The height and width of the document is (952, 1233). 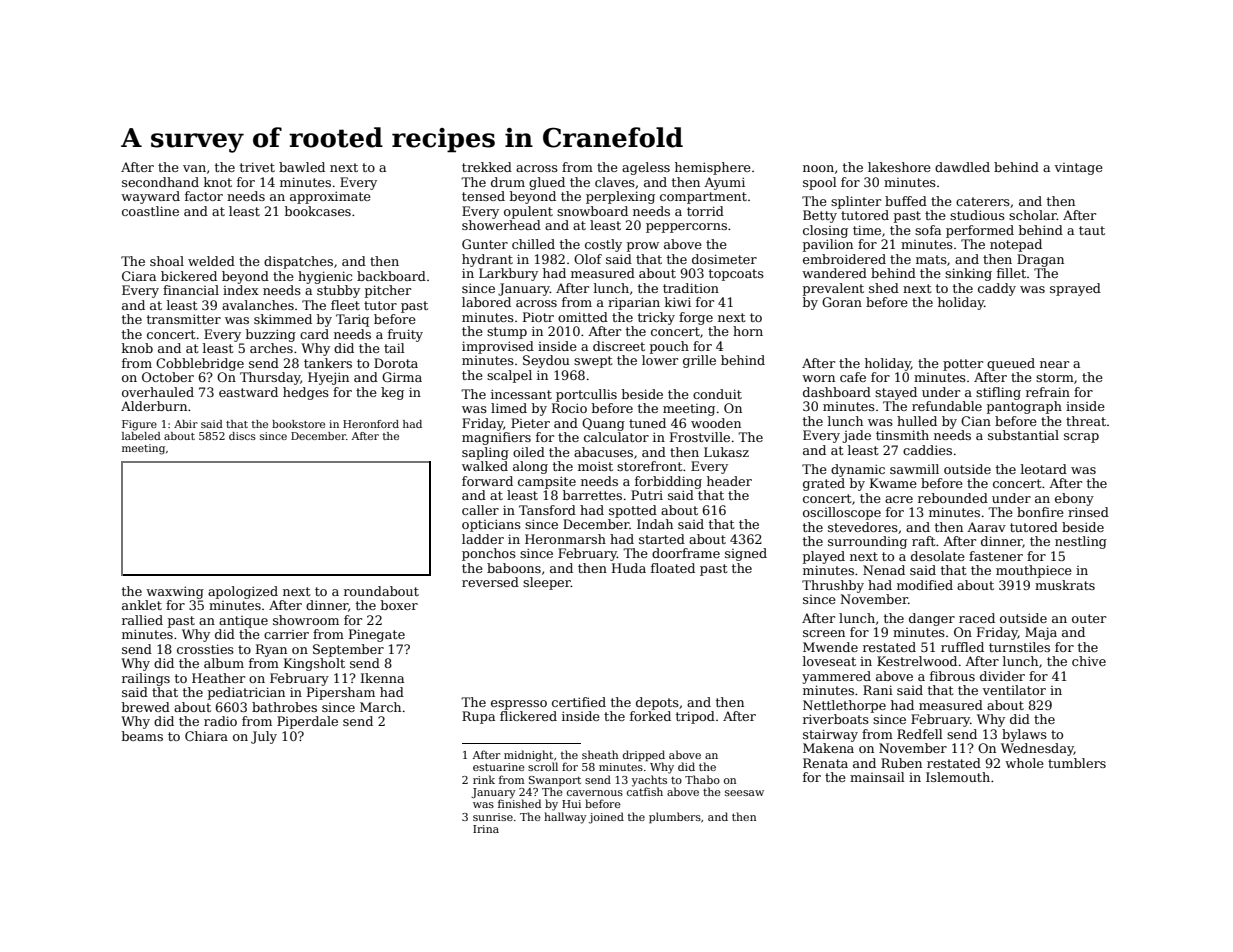 I want to click on sleeper, so click(x=547, y=583).
